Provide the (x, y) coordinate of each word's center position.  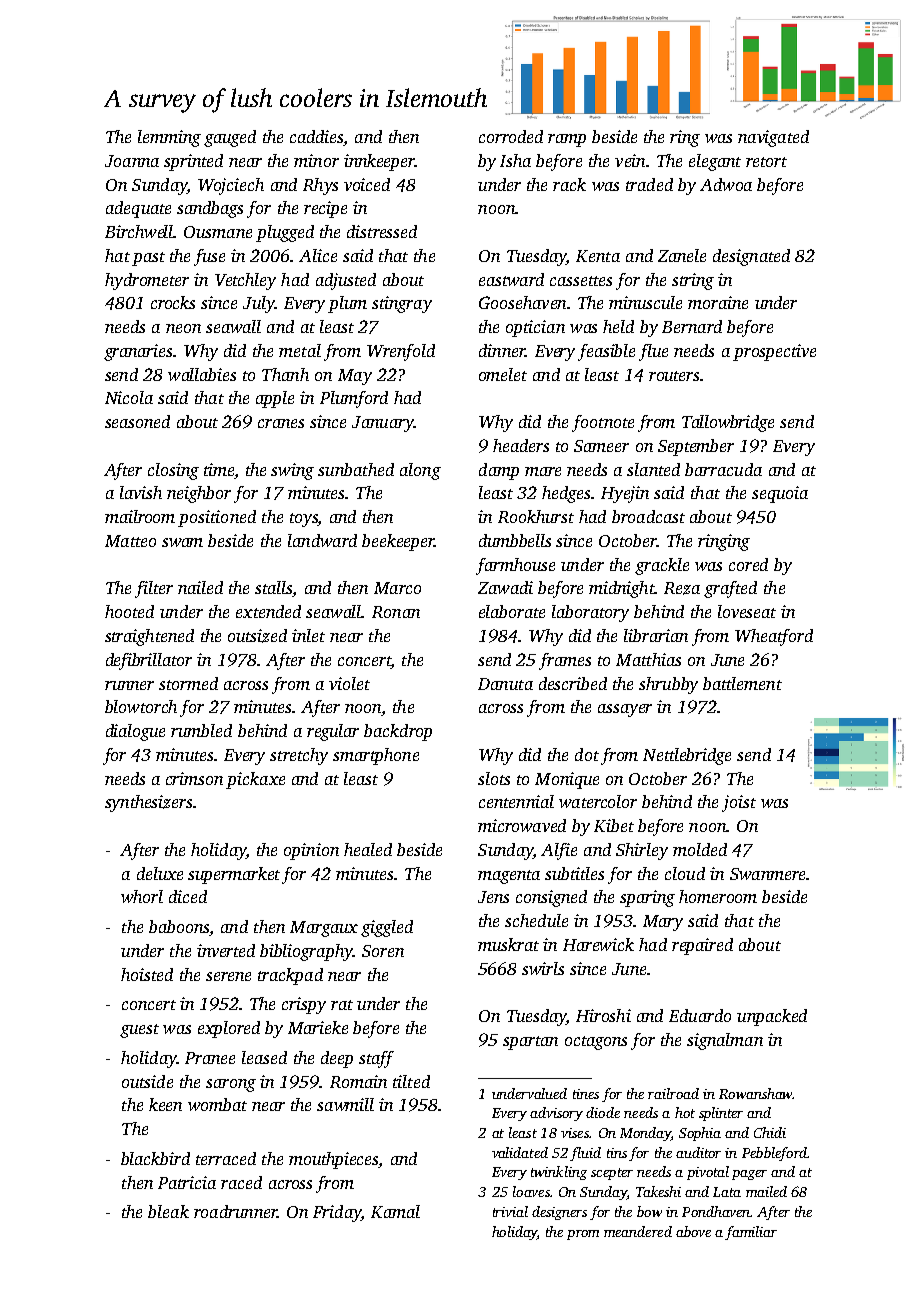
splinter (721, 1114)
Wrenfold (401, 352)
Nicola (129, 397)
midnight (621, 589)
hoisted (147, 974)
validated (520, 1152)
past (148, 259)
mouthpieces (334, 1160)
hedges (566, 494)
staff (376, 1059)
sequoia (780, 494)
